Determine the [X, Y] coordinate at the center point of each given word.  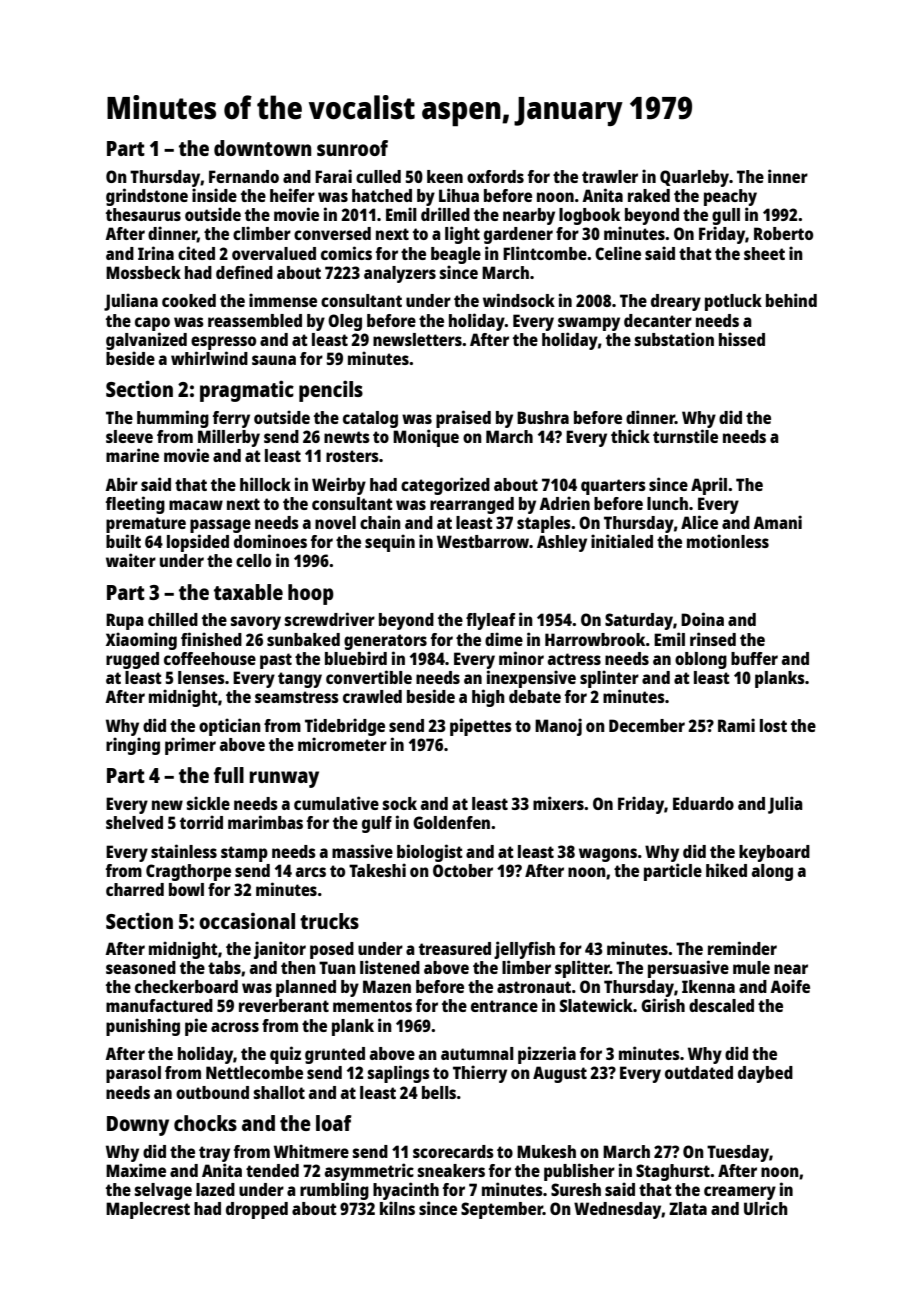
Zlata [688, 1208]
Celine [618, 253]
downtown [262, 148]
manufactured [159, 1005]
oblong [701, 660]
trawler [610, 176]
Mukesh [546, 1151]
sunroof [352, 148]
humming [173, 419]
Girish [663, 1005]
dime [504, 639]
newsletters [417, 339]
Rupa [125, 621]
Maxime [136, 1170]
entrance [504, 1006]
